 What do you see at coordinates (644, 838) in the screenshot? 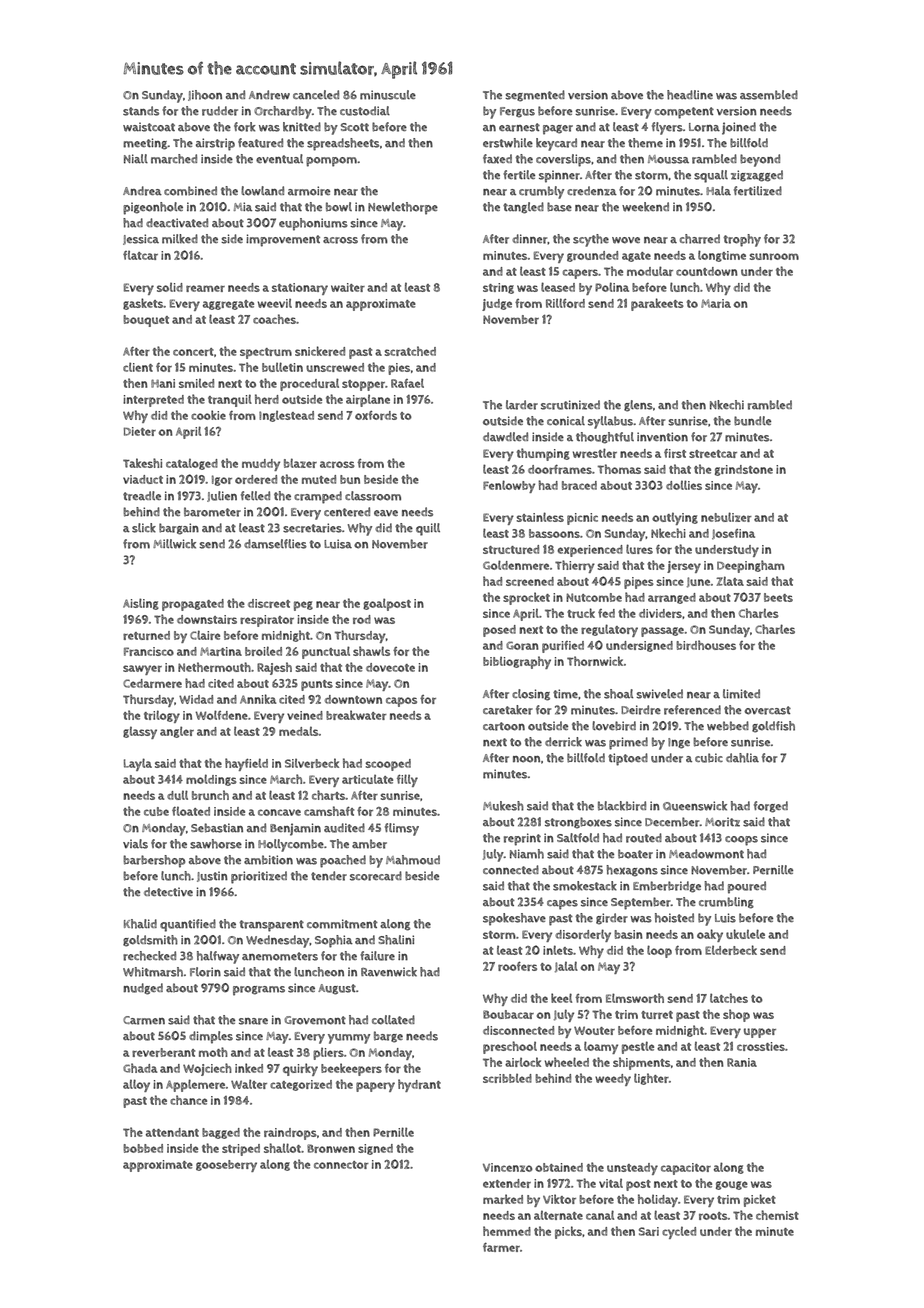
I see `routed` at bounding box center [644, 838].
